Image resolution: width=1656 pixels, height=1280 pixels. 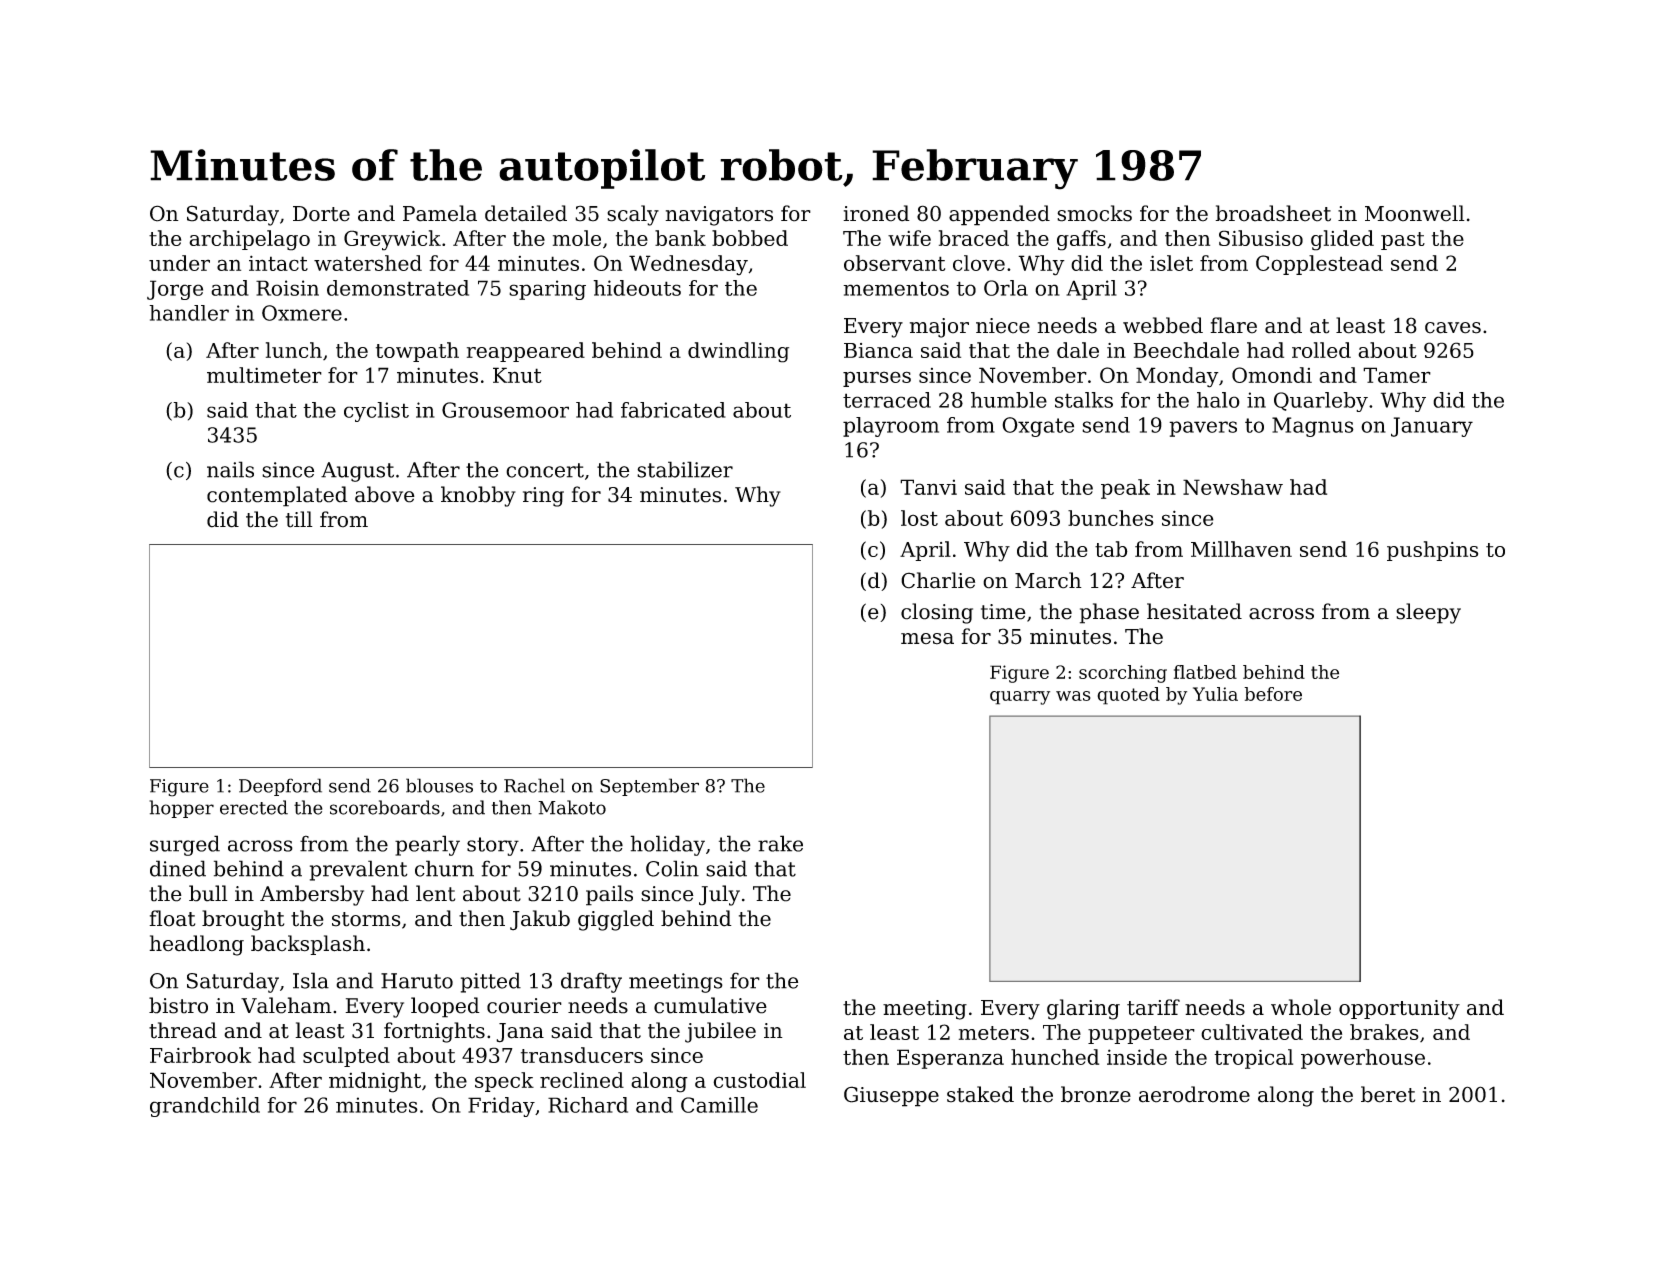 I want to click on pearly, so click(x=427, y=845).
